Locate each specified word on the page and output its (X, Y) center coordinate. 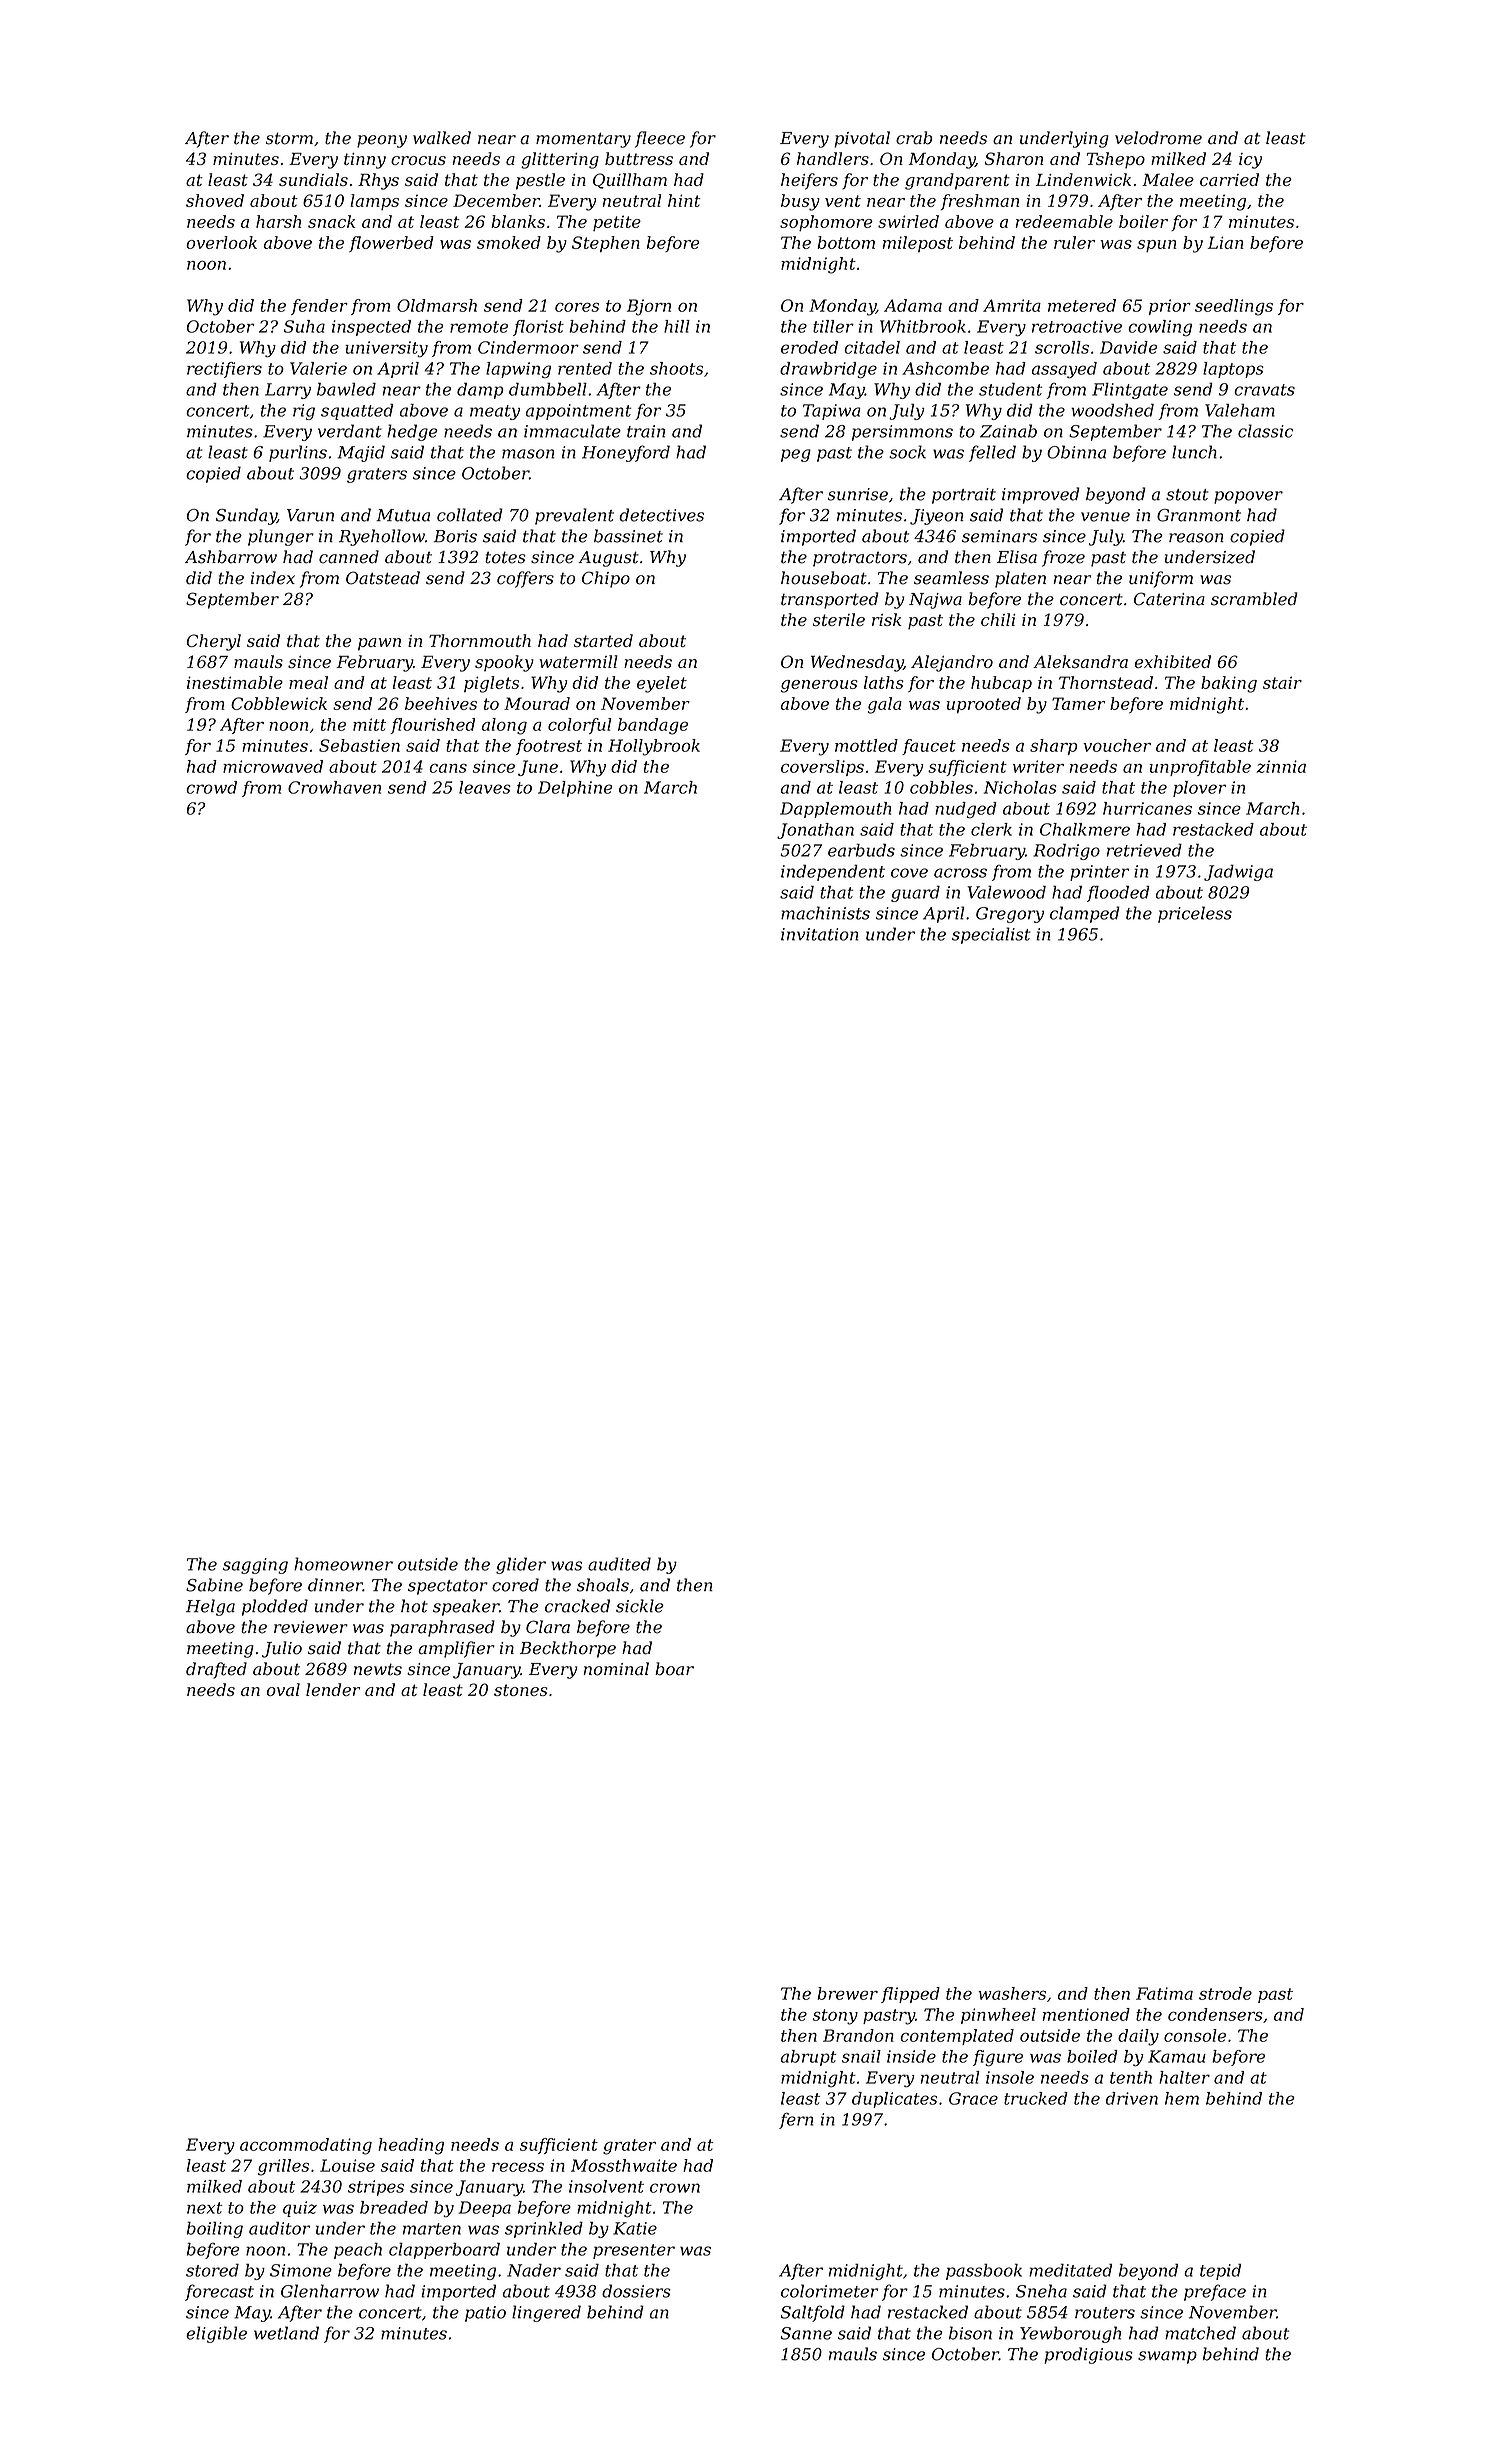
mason (528, 454)
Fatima (1164, 1993)
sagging (255, 1566)
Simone (301, 2270)
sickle (640, 1606)
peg (796, 455)
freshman (980, 202)
